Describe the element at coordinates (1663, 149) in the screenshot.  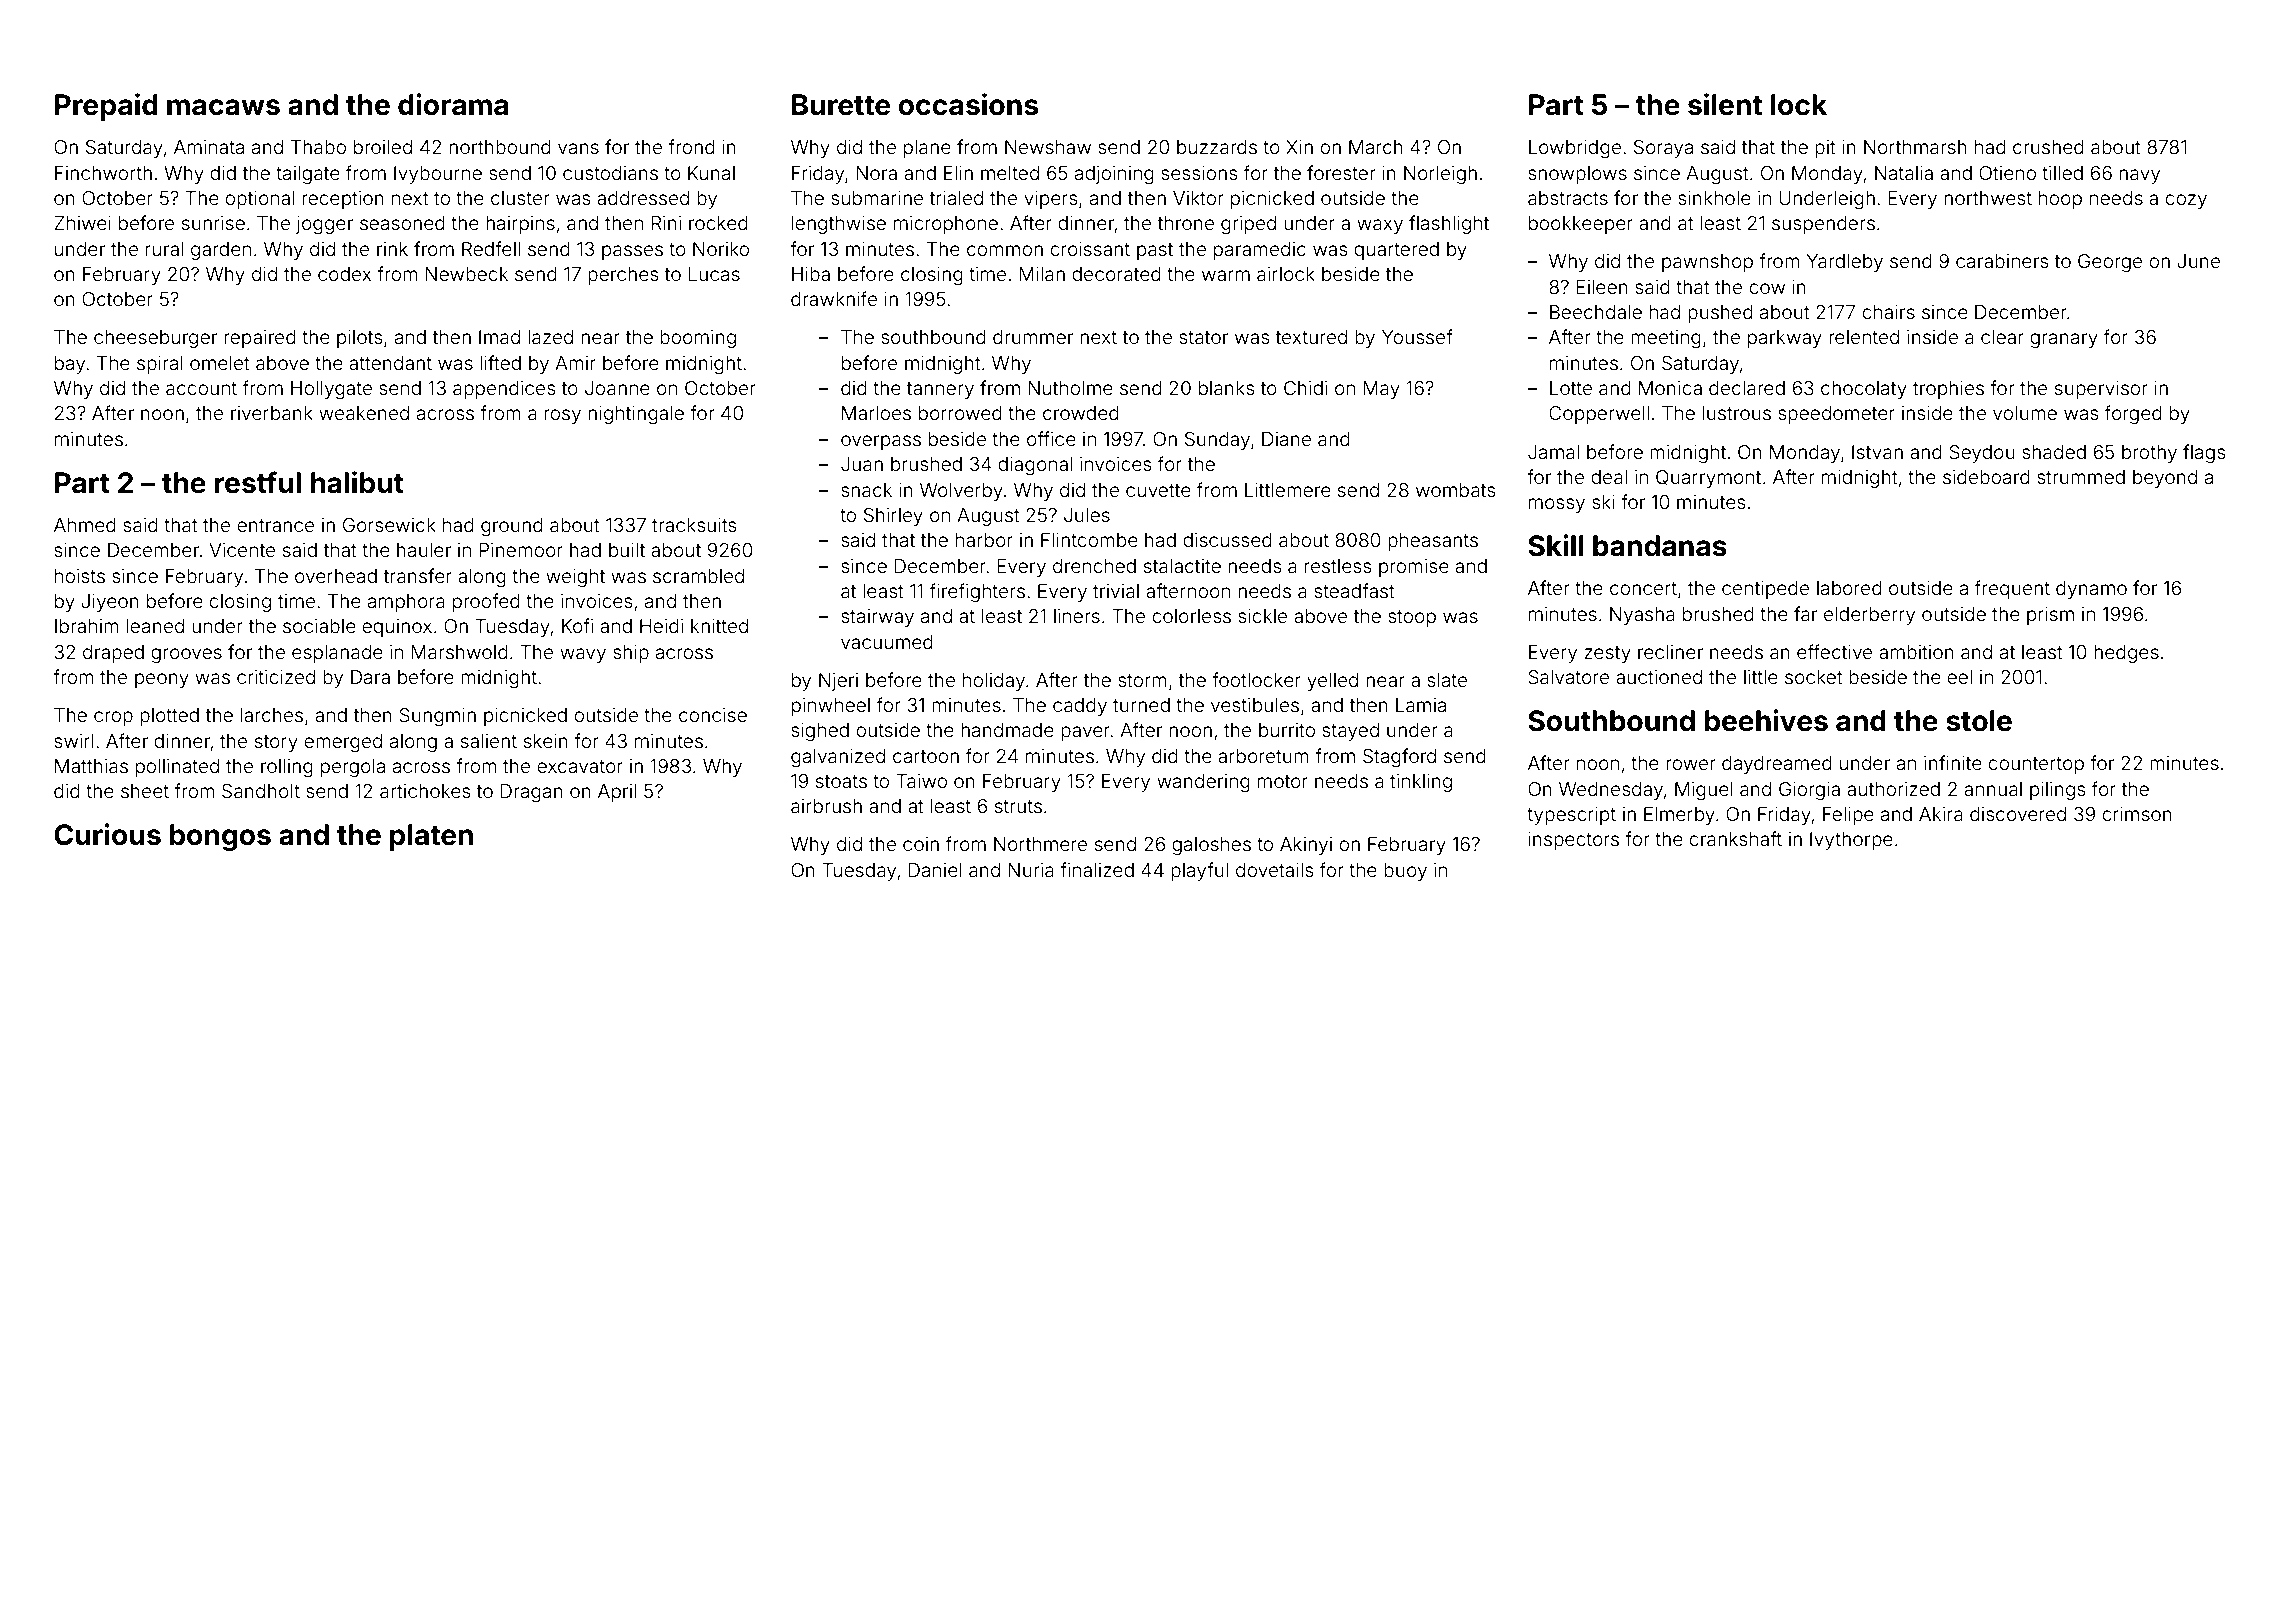
I see `Soraya` at that location.
